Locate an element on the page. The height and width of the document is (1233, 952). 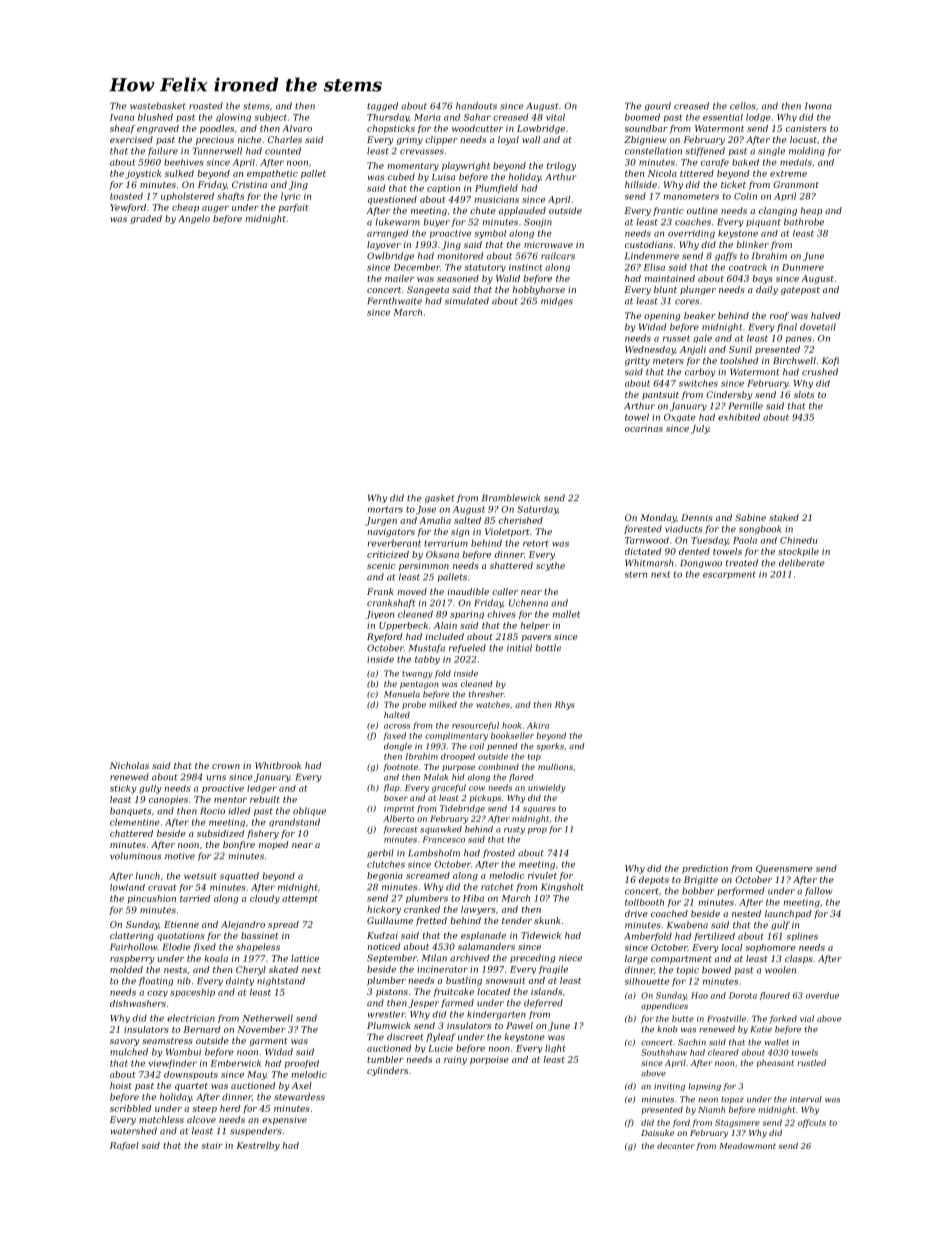
daily is located at coordinates (767, 290).
